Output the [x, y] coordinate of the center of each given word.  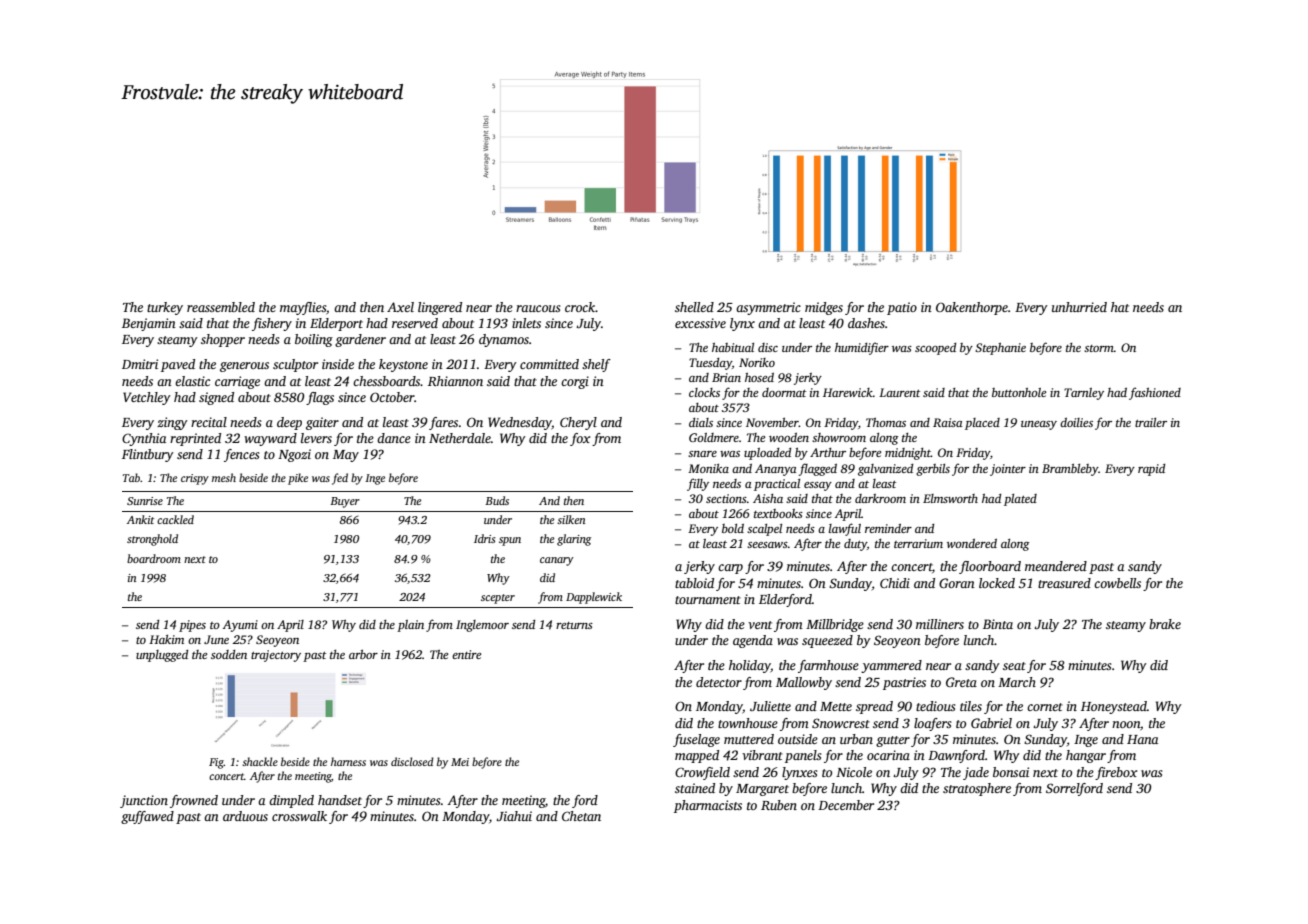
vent [760, 625]
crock [580, 307]
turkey [165, 308]
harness [348, 761]
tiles [971, 706]
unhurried [1079, 307]
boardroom [154, 558]
